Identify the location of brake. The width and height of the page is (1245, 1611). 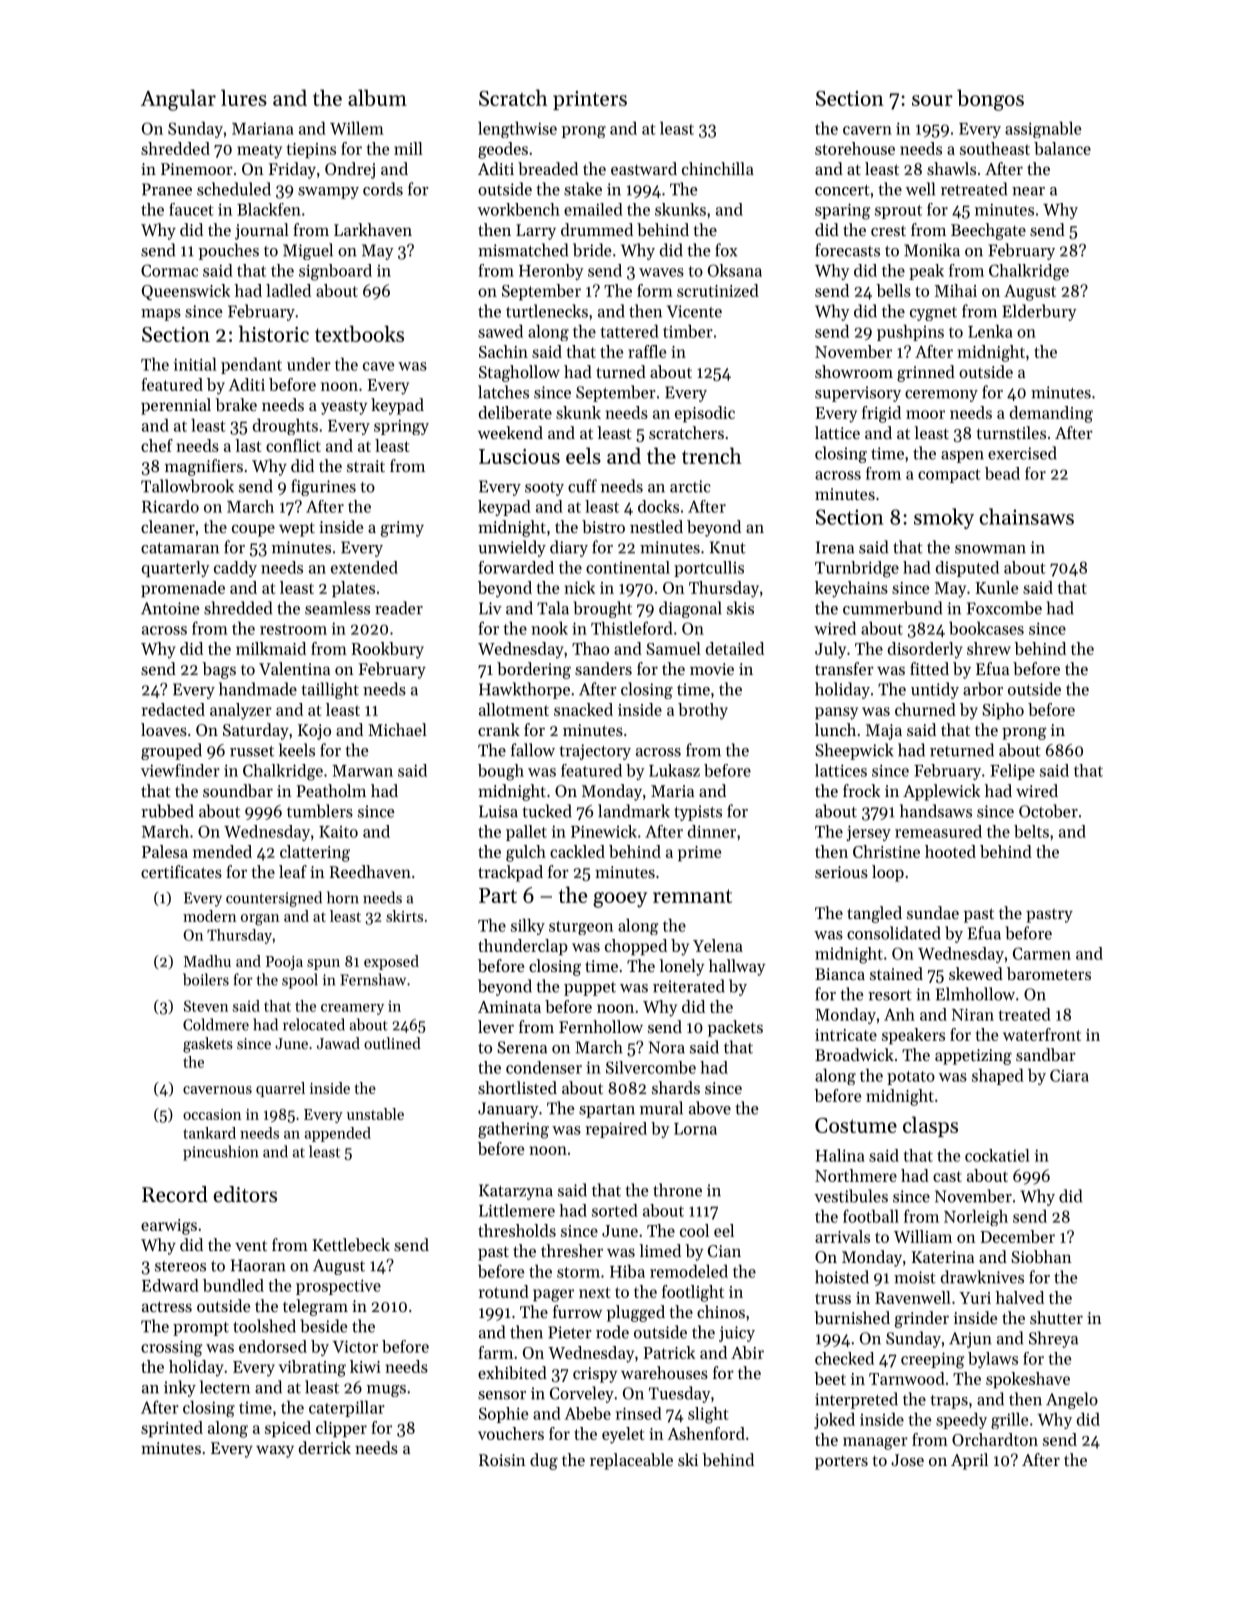
(236, 404).
